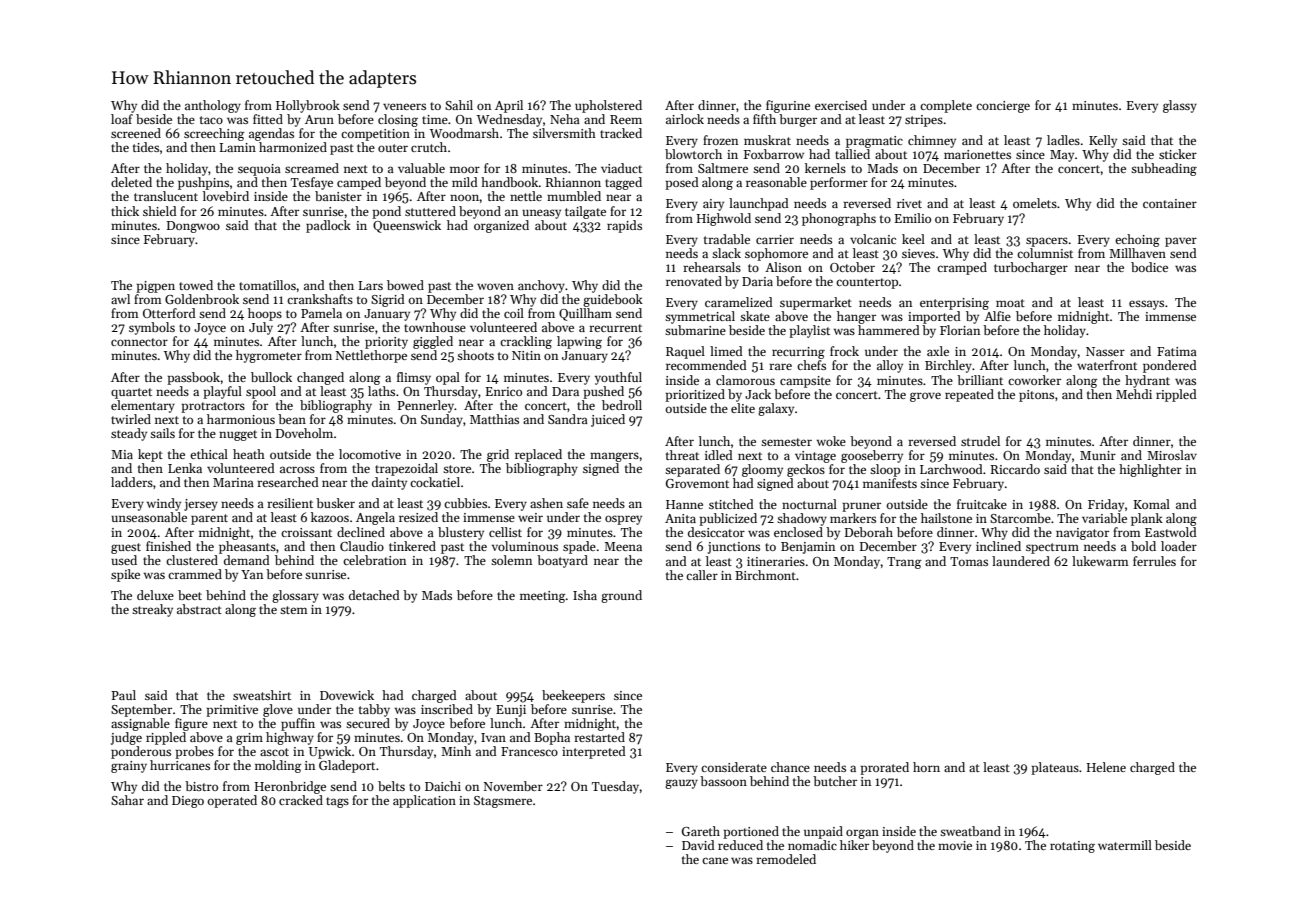 This screenshot has width=1308, height=924. What do you see at coordinates (783, 267) in the screenshot?
I see `Alison` at bounding box center [783, 267].
